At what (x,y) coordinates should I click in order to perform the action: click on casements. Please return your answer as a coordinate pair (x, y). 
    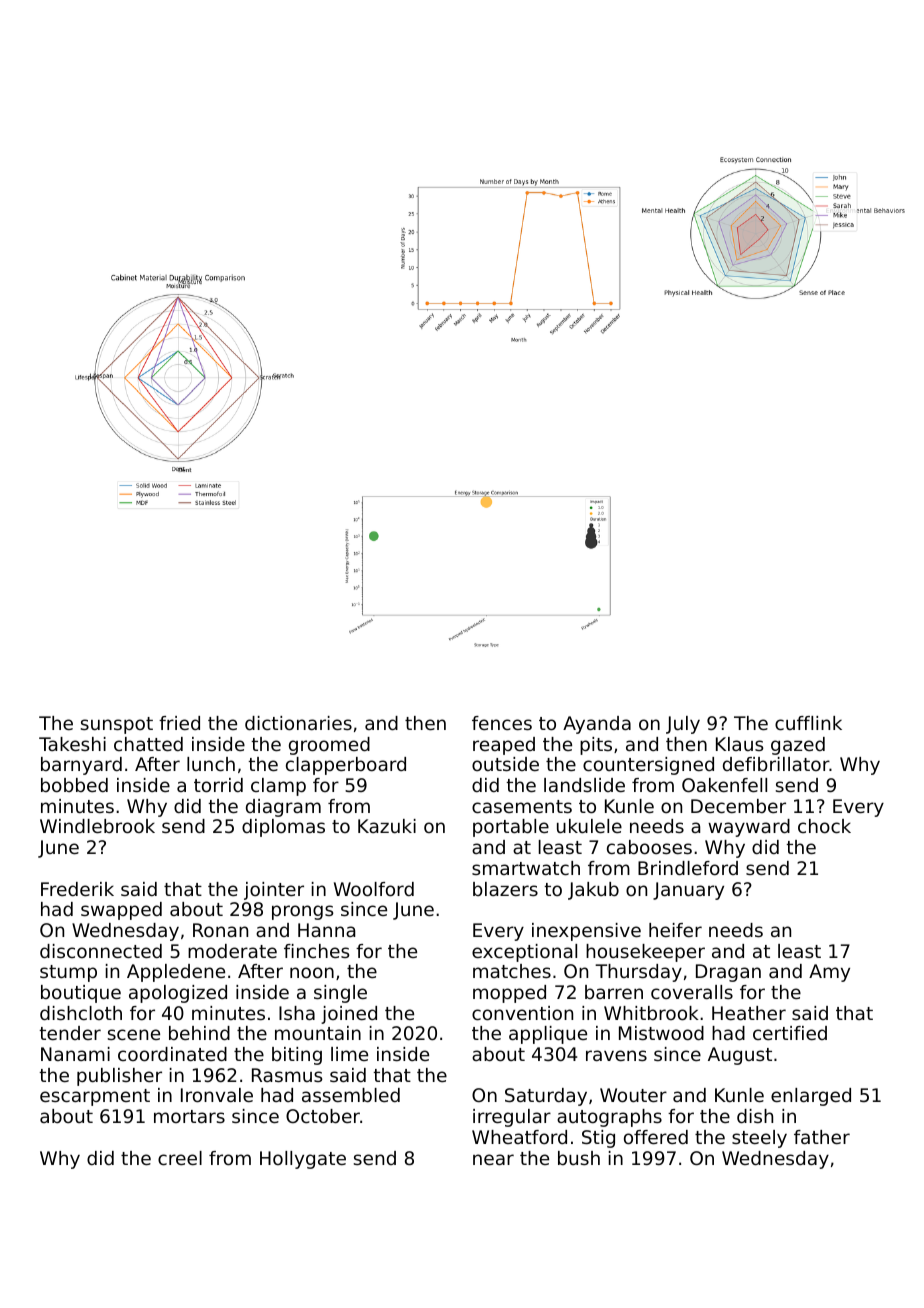
    Looking at the image, I should click on (522, 806).
